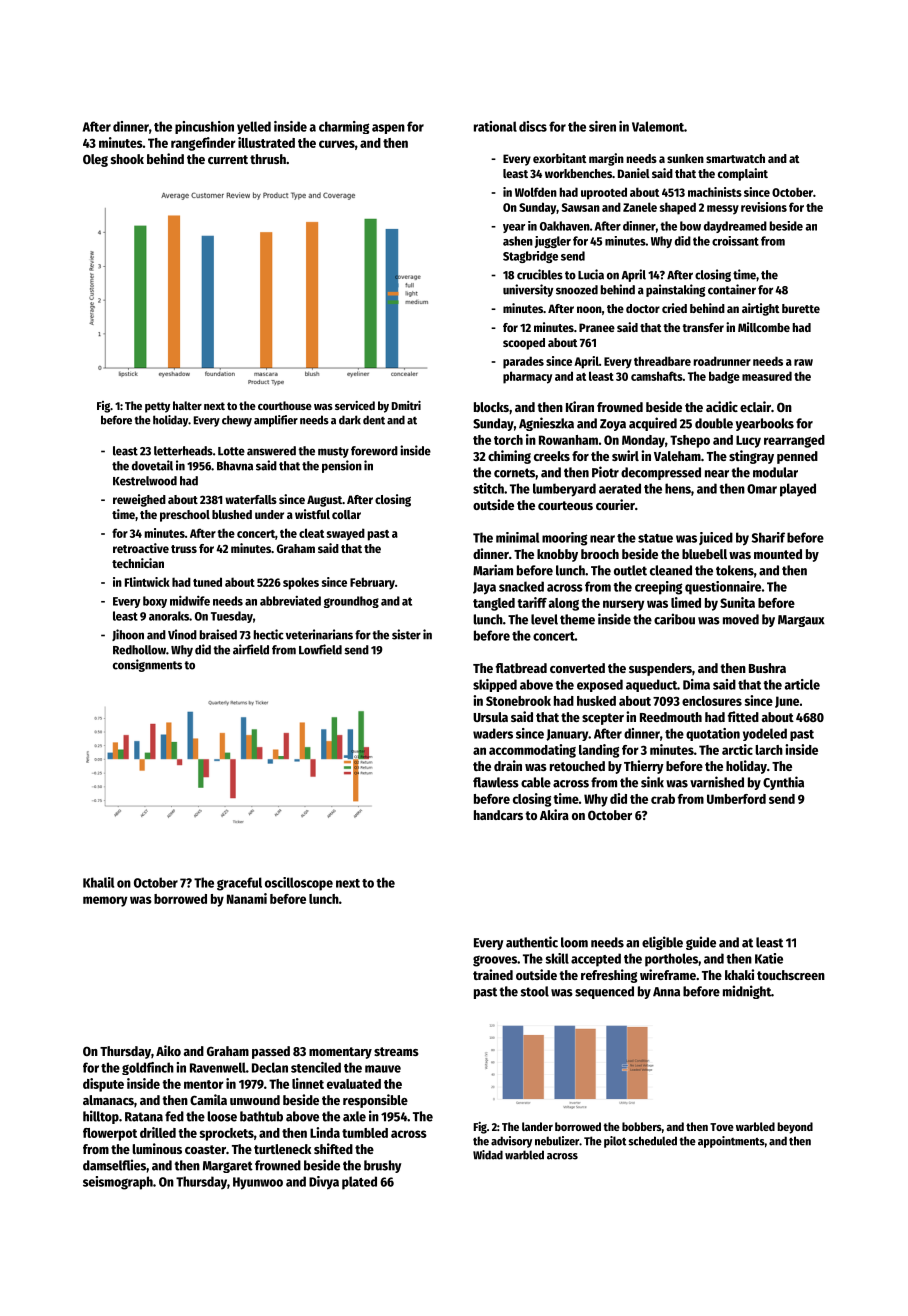 The height and width of the document is (1316, 908). Describe the element at coordinates (101, 1117) in the document. I see `hilltop` at that location.
